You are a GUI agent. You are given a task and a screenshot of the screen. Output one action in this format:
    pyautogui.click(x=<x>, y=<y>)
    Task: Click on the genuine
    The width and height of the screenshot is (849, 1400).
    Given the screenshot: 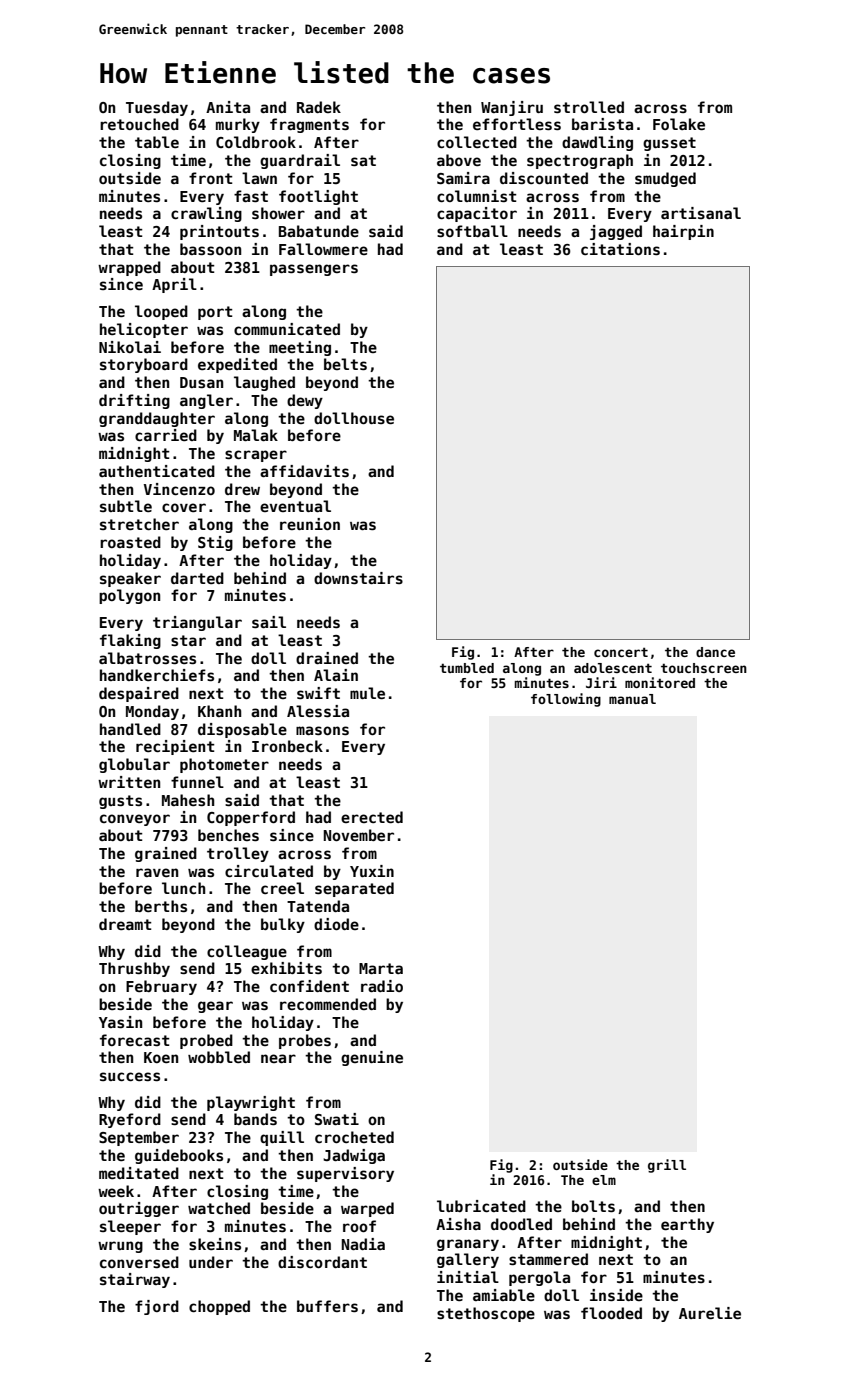 What is the action you would take?
    pyautogui.click(x=372, y=1058)
